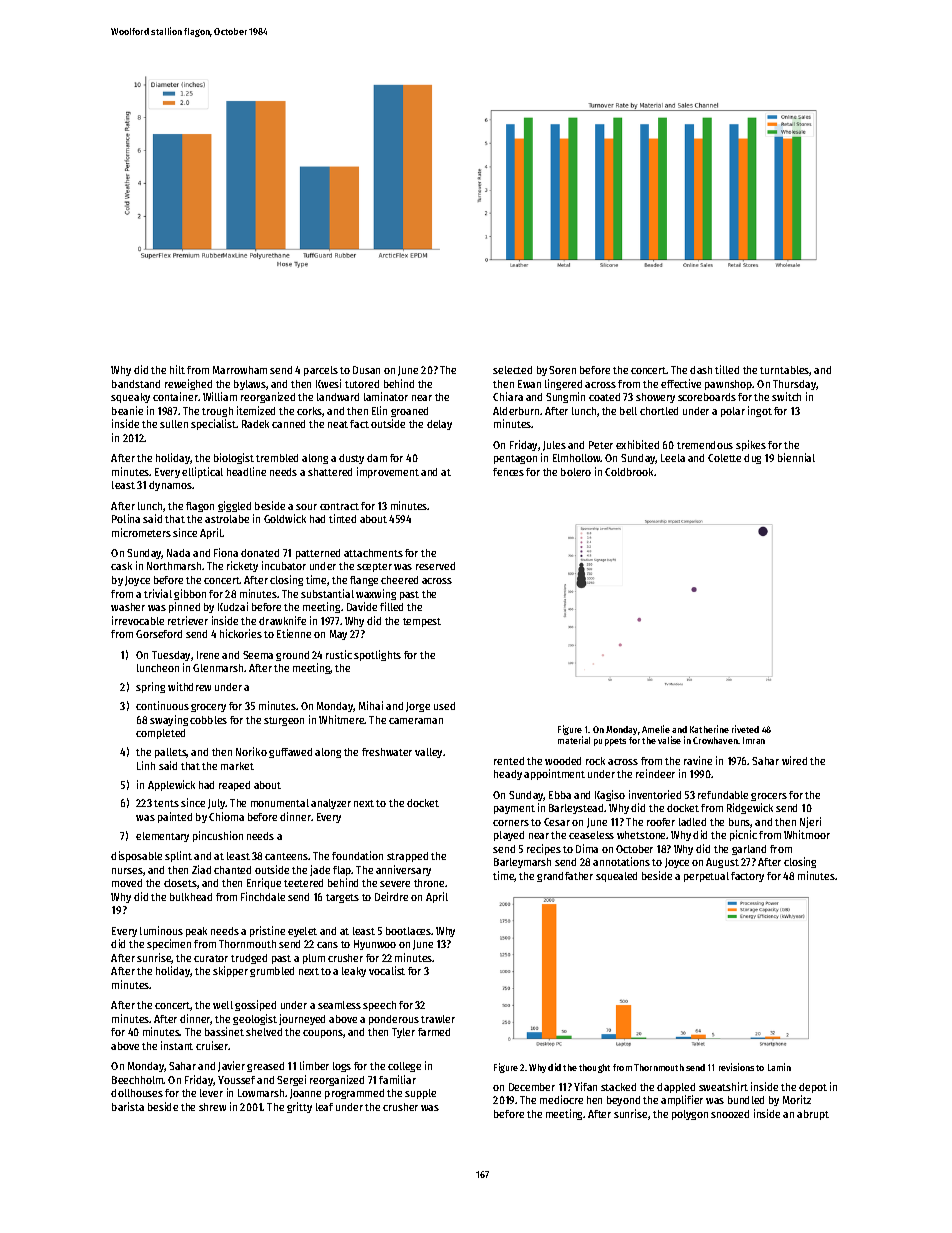 The height and width of the document is (1233, 952). Describe the element at coordinates (237, 766) in the document. I see `market` at that location.
